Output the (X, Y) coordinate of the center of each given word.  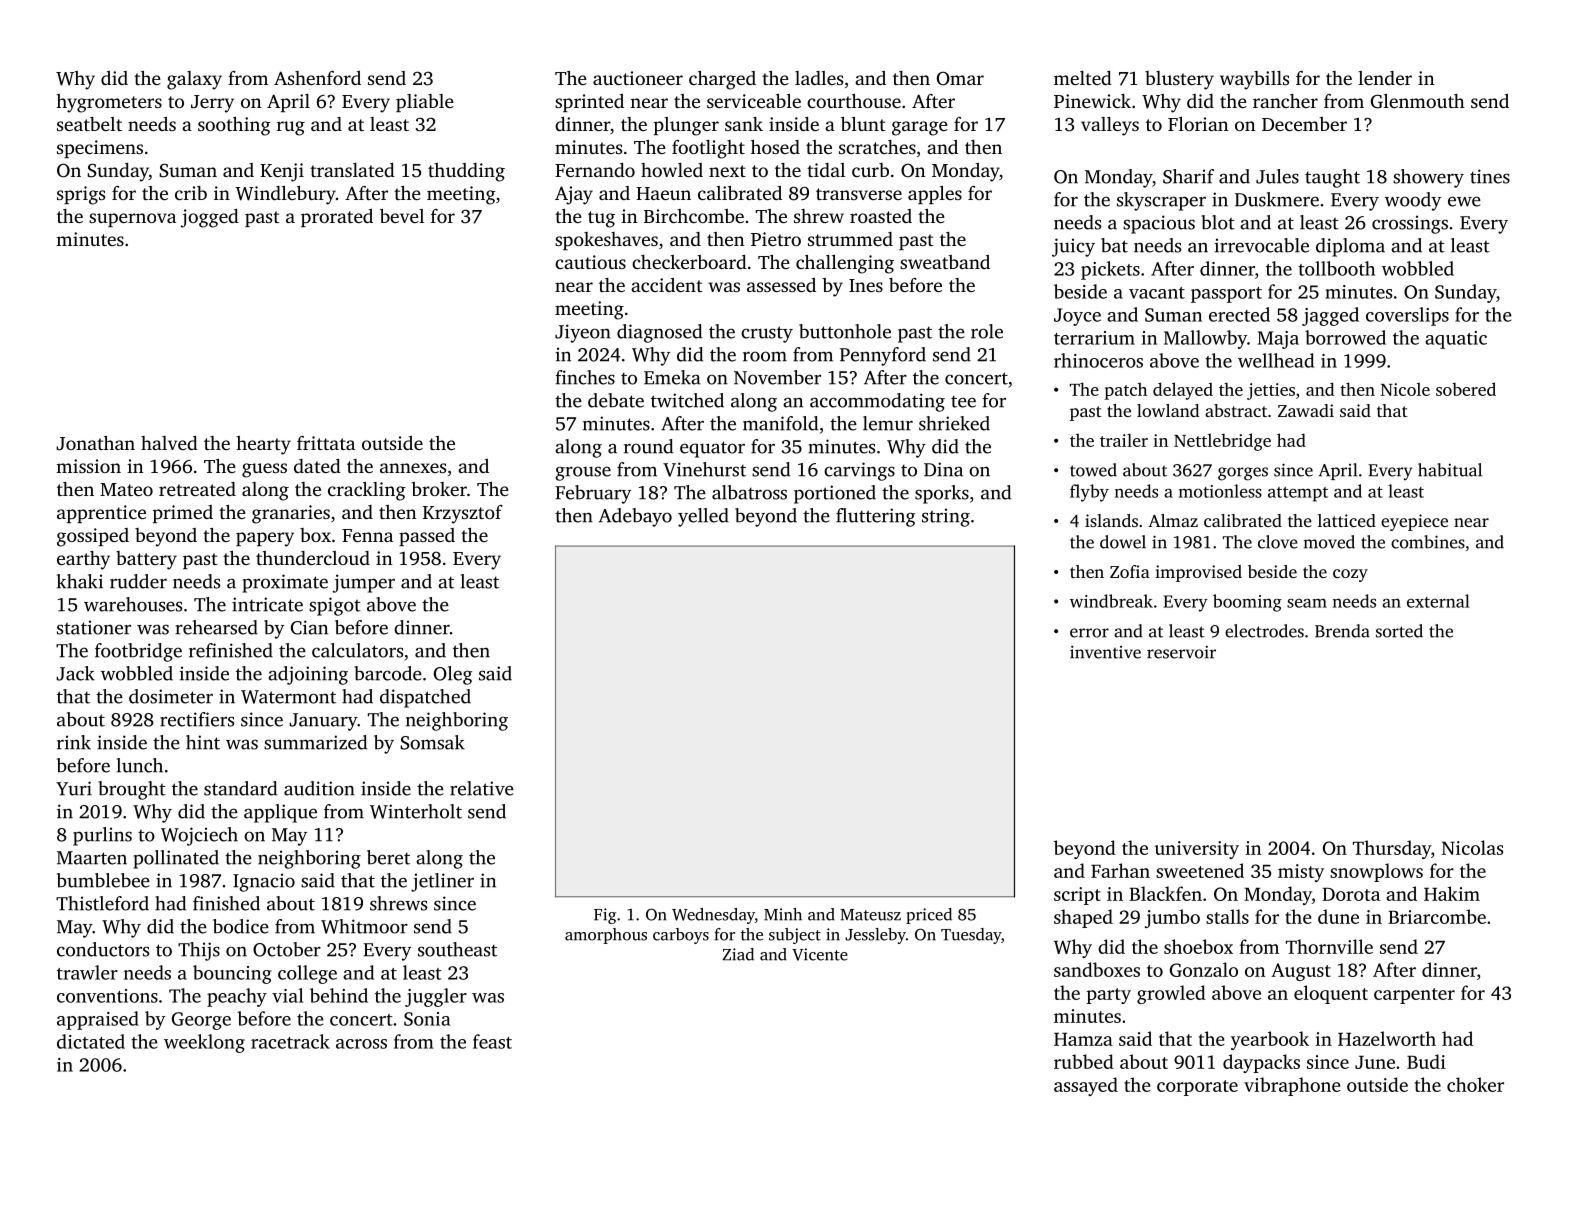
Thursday (1392, 849)
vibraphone (1292, 1086)
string (946, 517)
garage (920, 128)
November (777, 377)
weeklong (204, 1043)
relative (482, 788)
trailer (1124, 440)
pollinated (176, 859)
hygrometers (109, 103)
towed (1093, 470)
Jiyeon (583, 333)
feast (492, 1041)
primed (183, 514)
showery (1428, 178)
